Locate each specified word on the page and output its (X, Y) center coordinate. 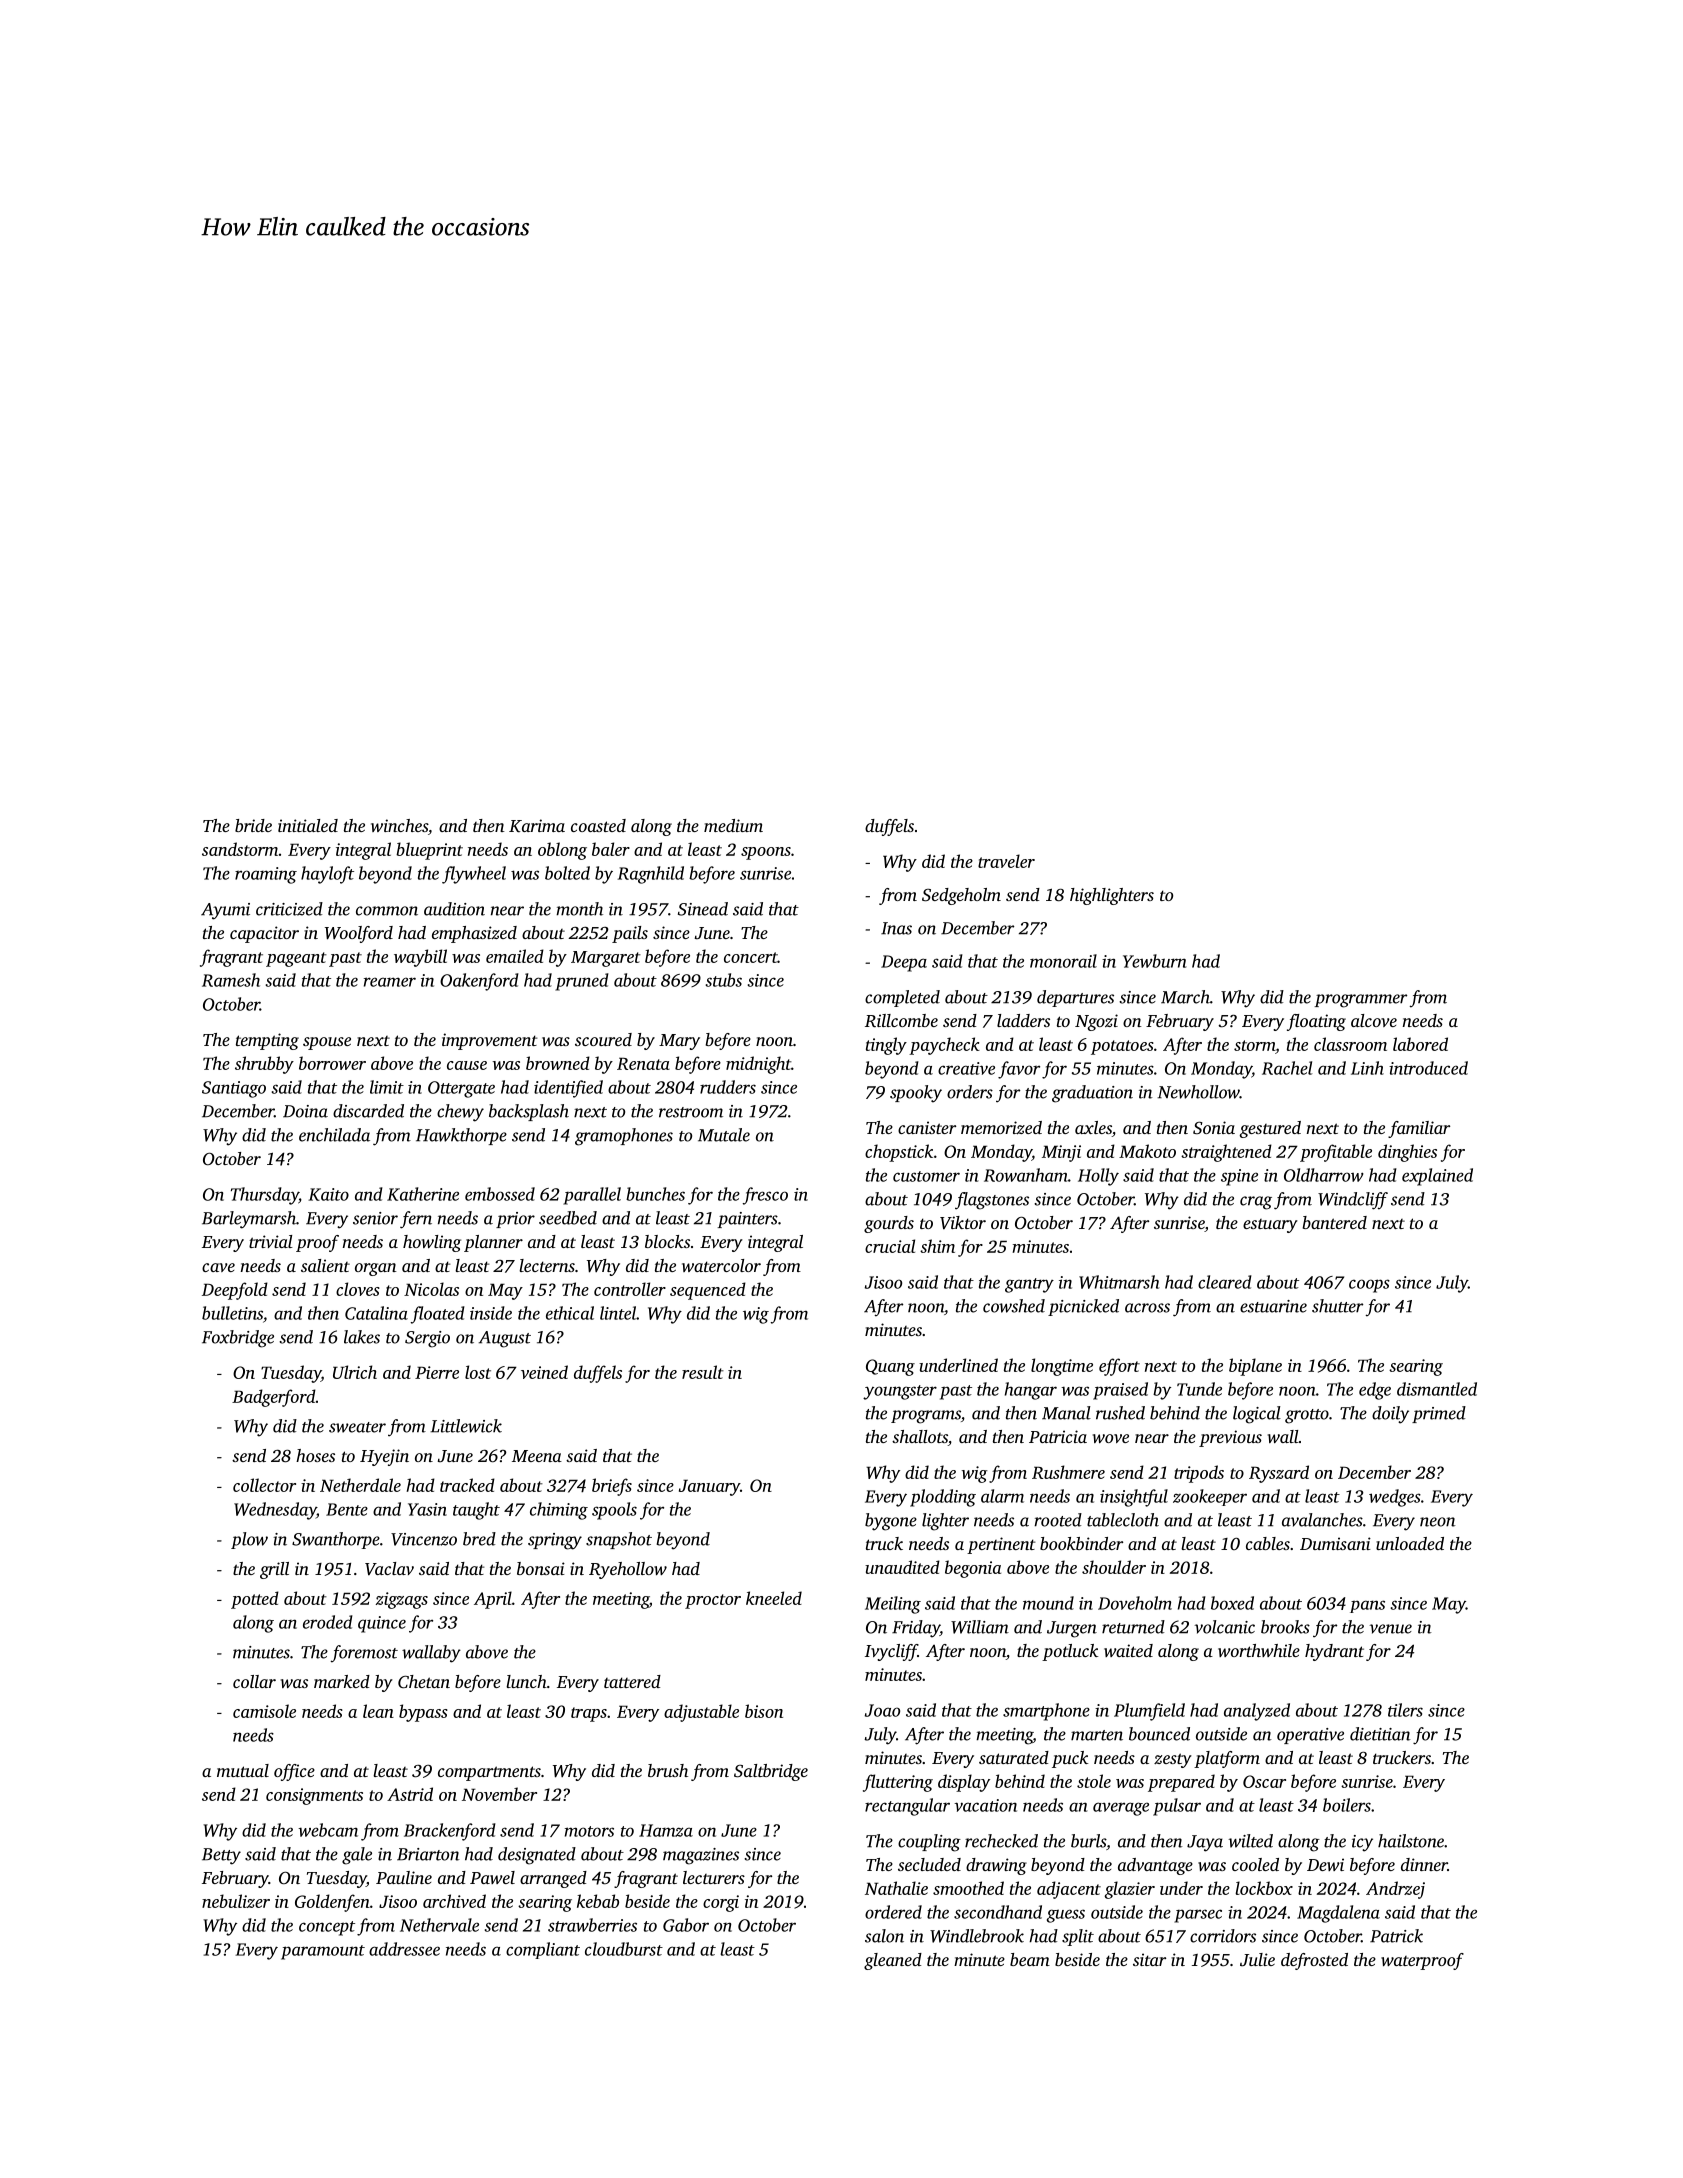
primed (1439, 1414)
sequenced (708, 1291)
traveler (1006, 861)
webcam (328, 1830)
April (493, 1600)
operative (1310, 1736)
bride (253, 825)
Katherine (423, 1194)
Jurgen (1072, 1629)
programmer (1360, 1001)
